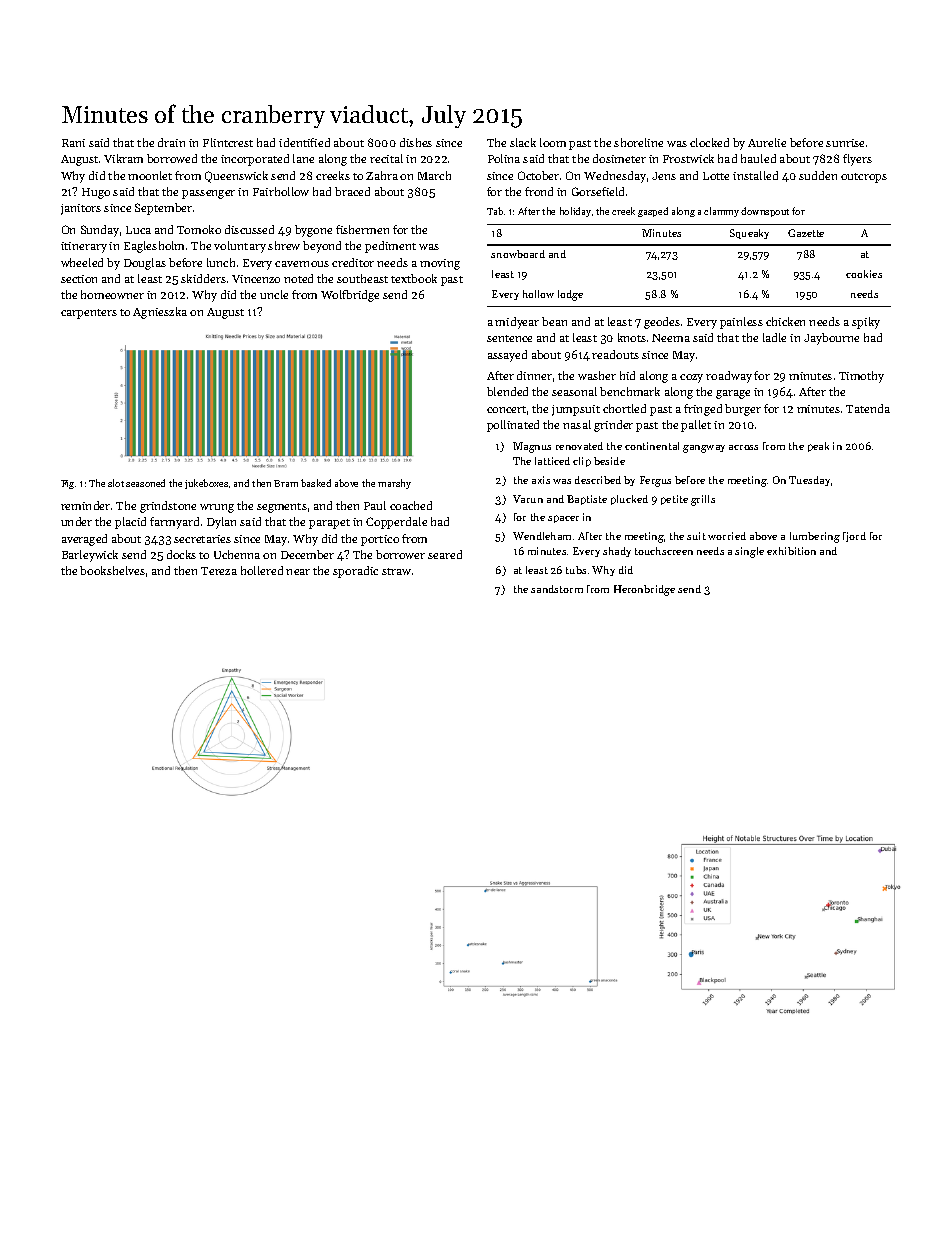  What do you see at coordinates (630, 391) in the image?
I see `benchmark` at bounding box center [630, 391].
